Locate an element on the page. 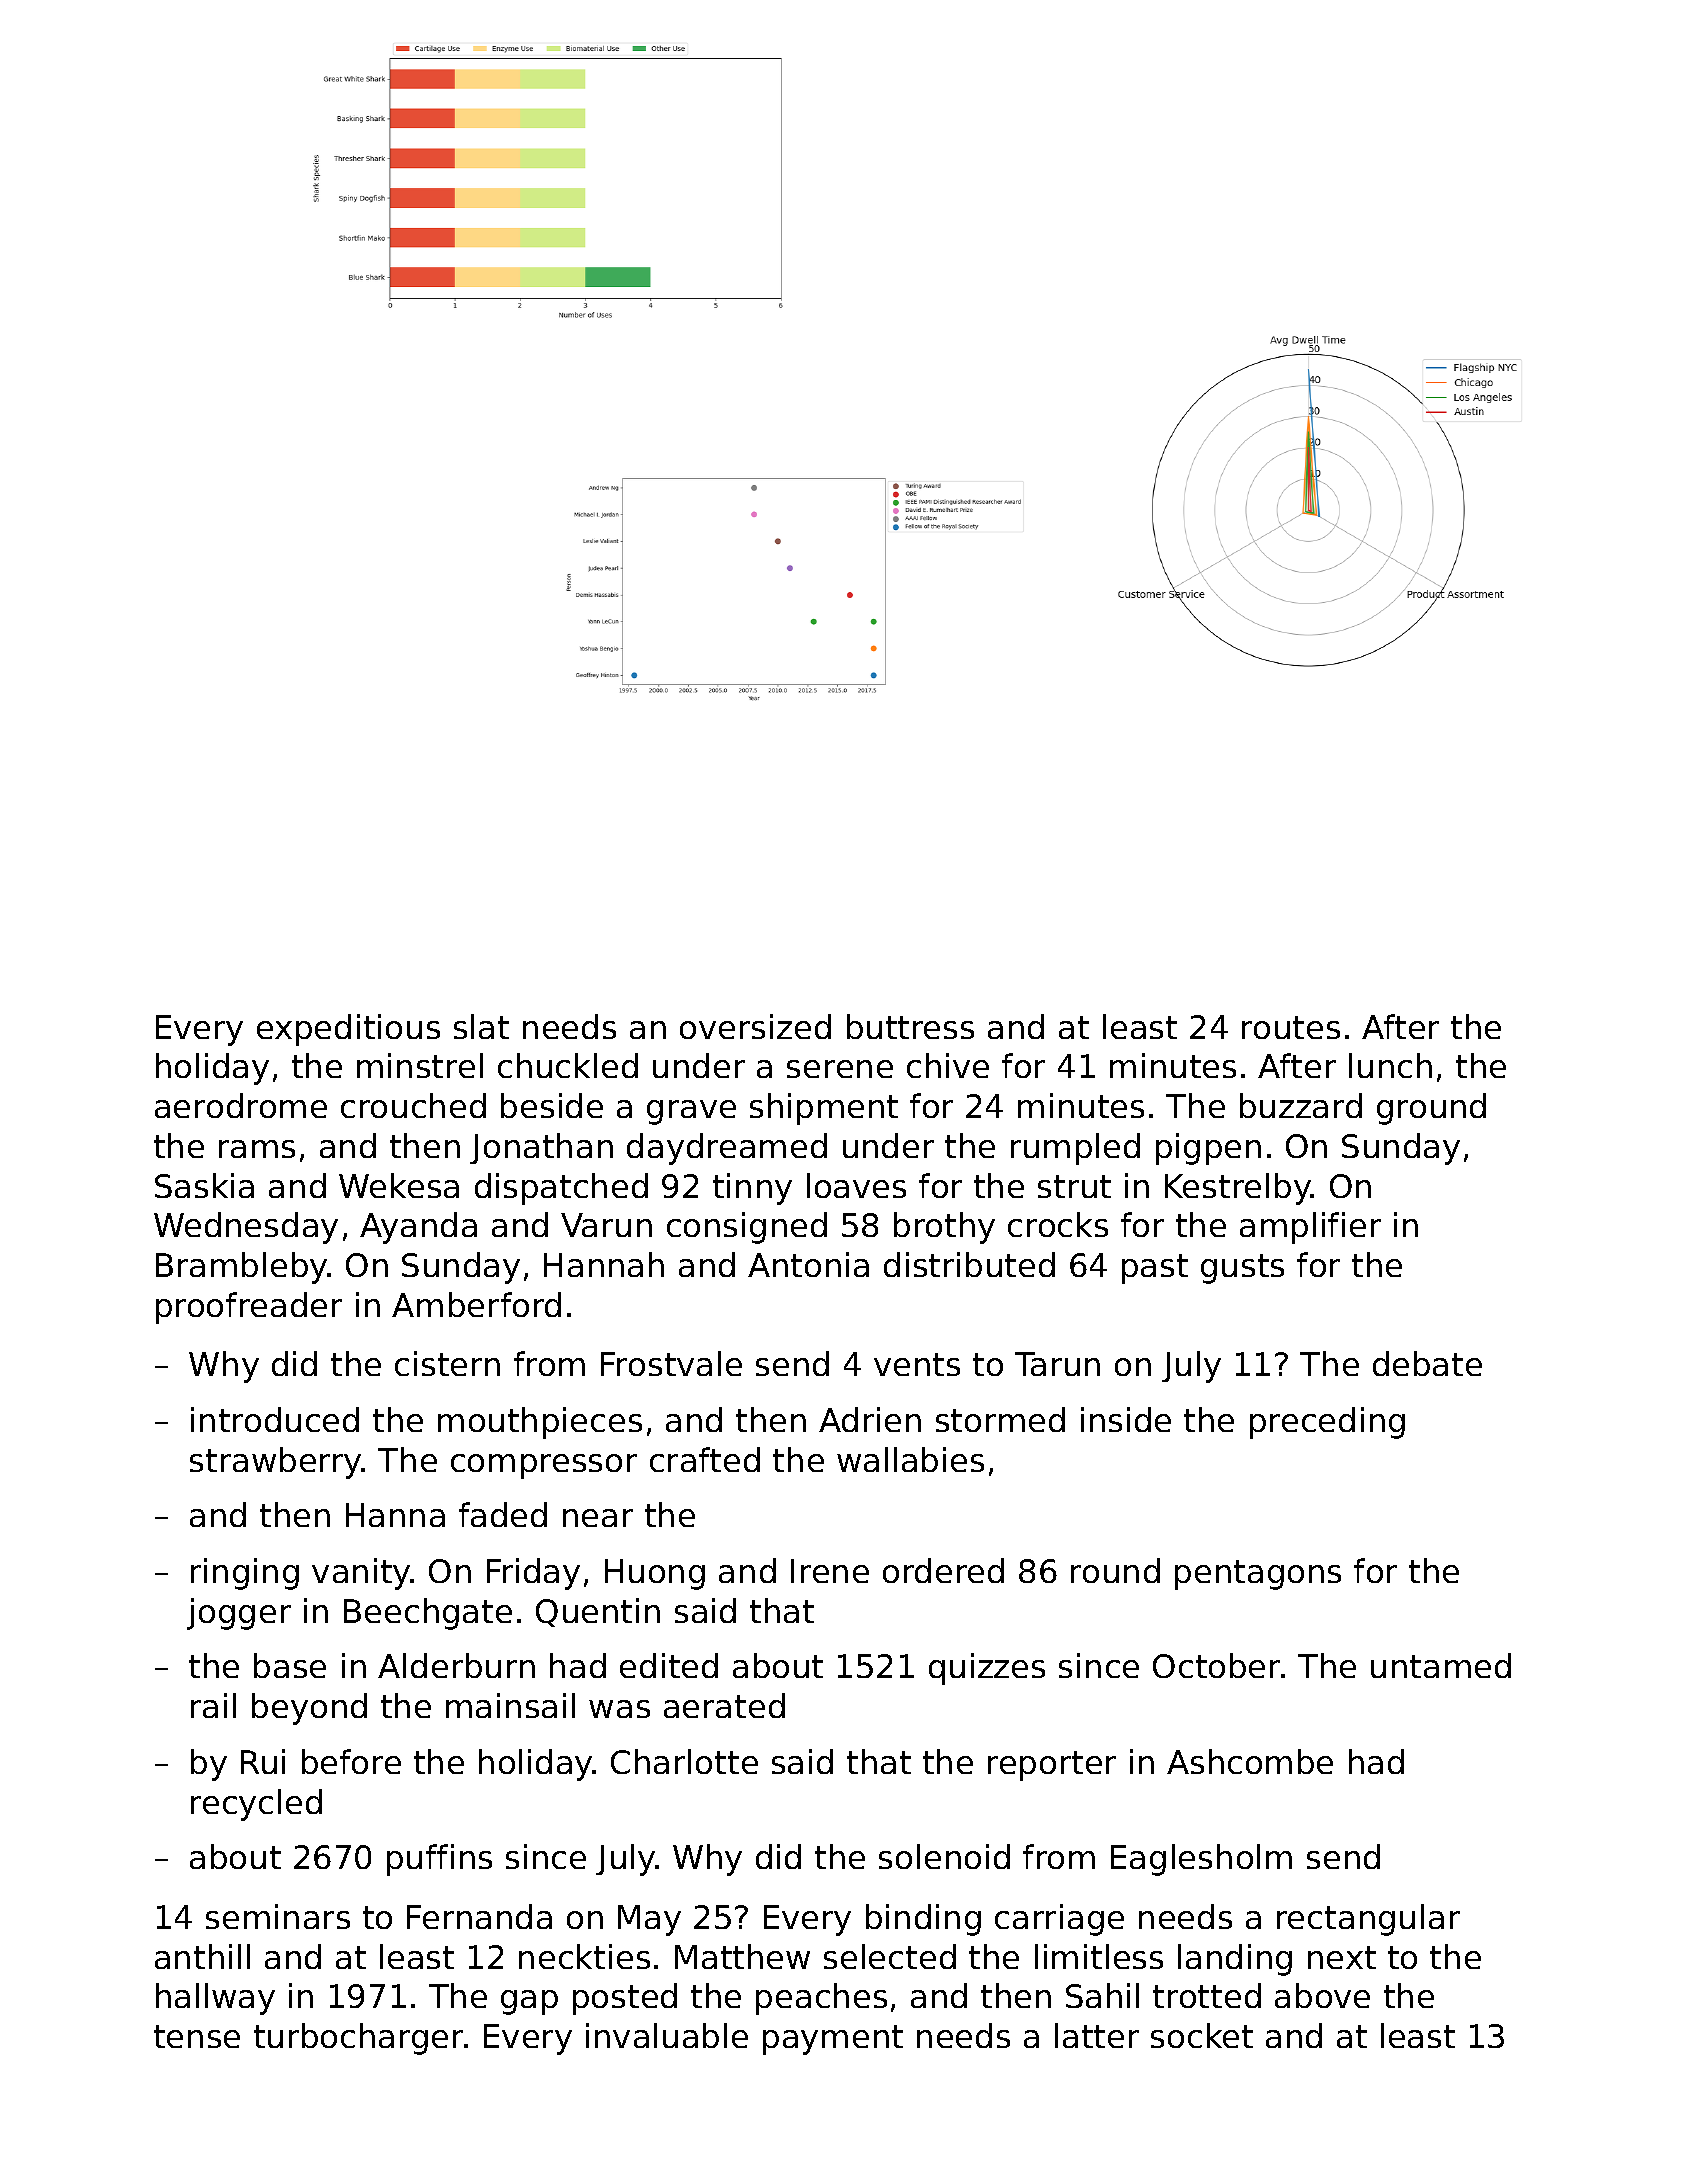 This image has width=1683, height=2178. introduced is located at coordinates (275, 1419).
